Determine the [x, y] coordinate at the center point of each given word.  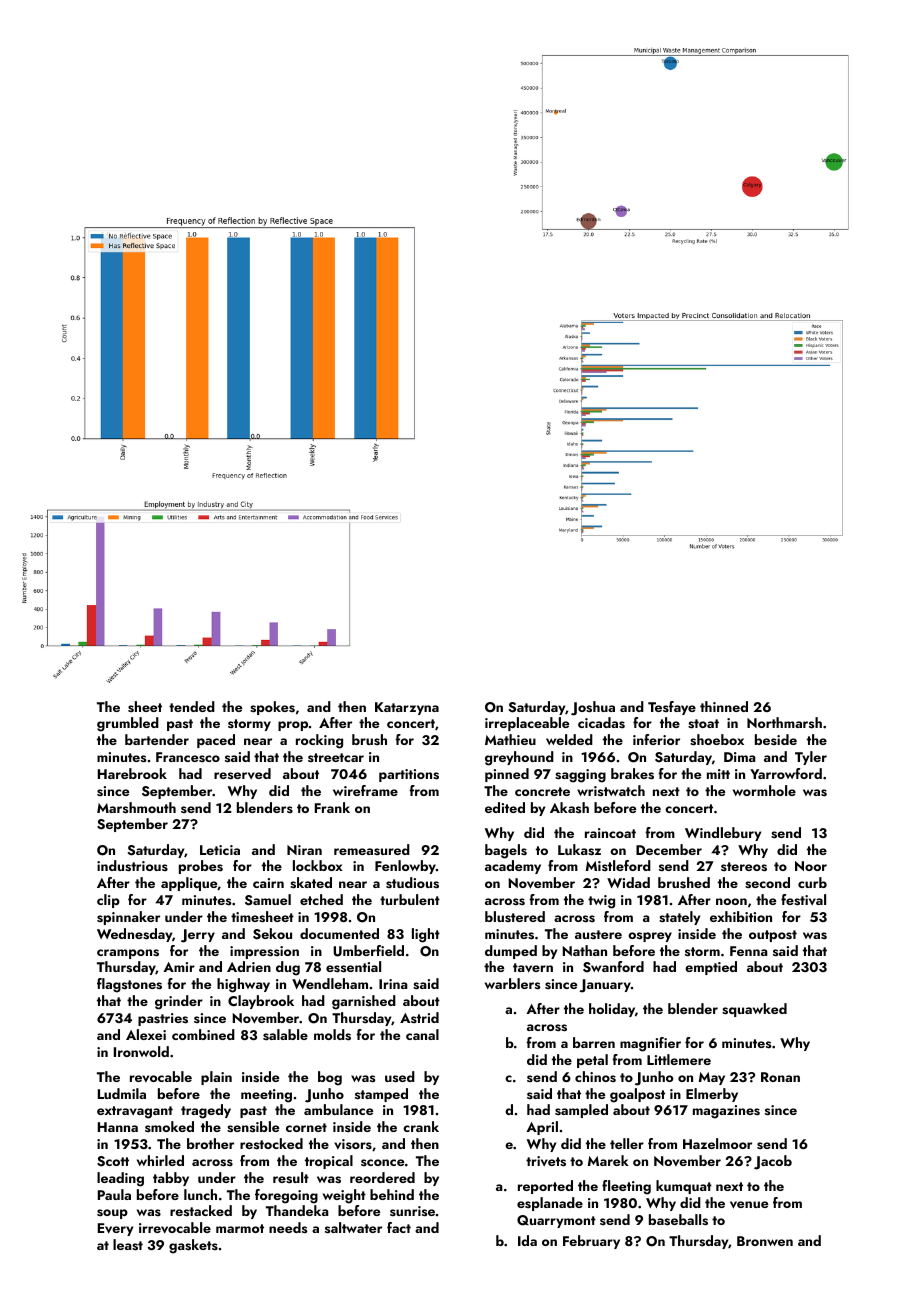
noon [731, 901]
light [426, 935]
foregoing [286, 1196]
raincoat [610, 833]
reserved [242, 773]
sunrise [412, 1211]
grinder [179, 1002]
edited [505, 807]
